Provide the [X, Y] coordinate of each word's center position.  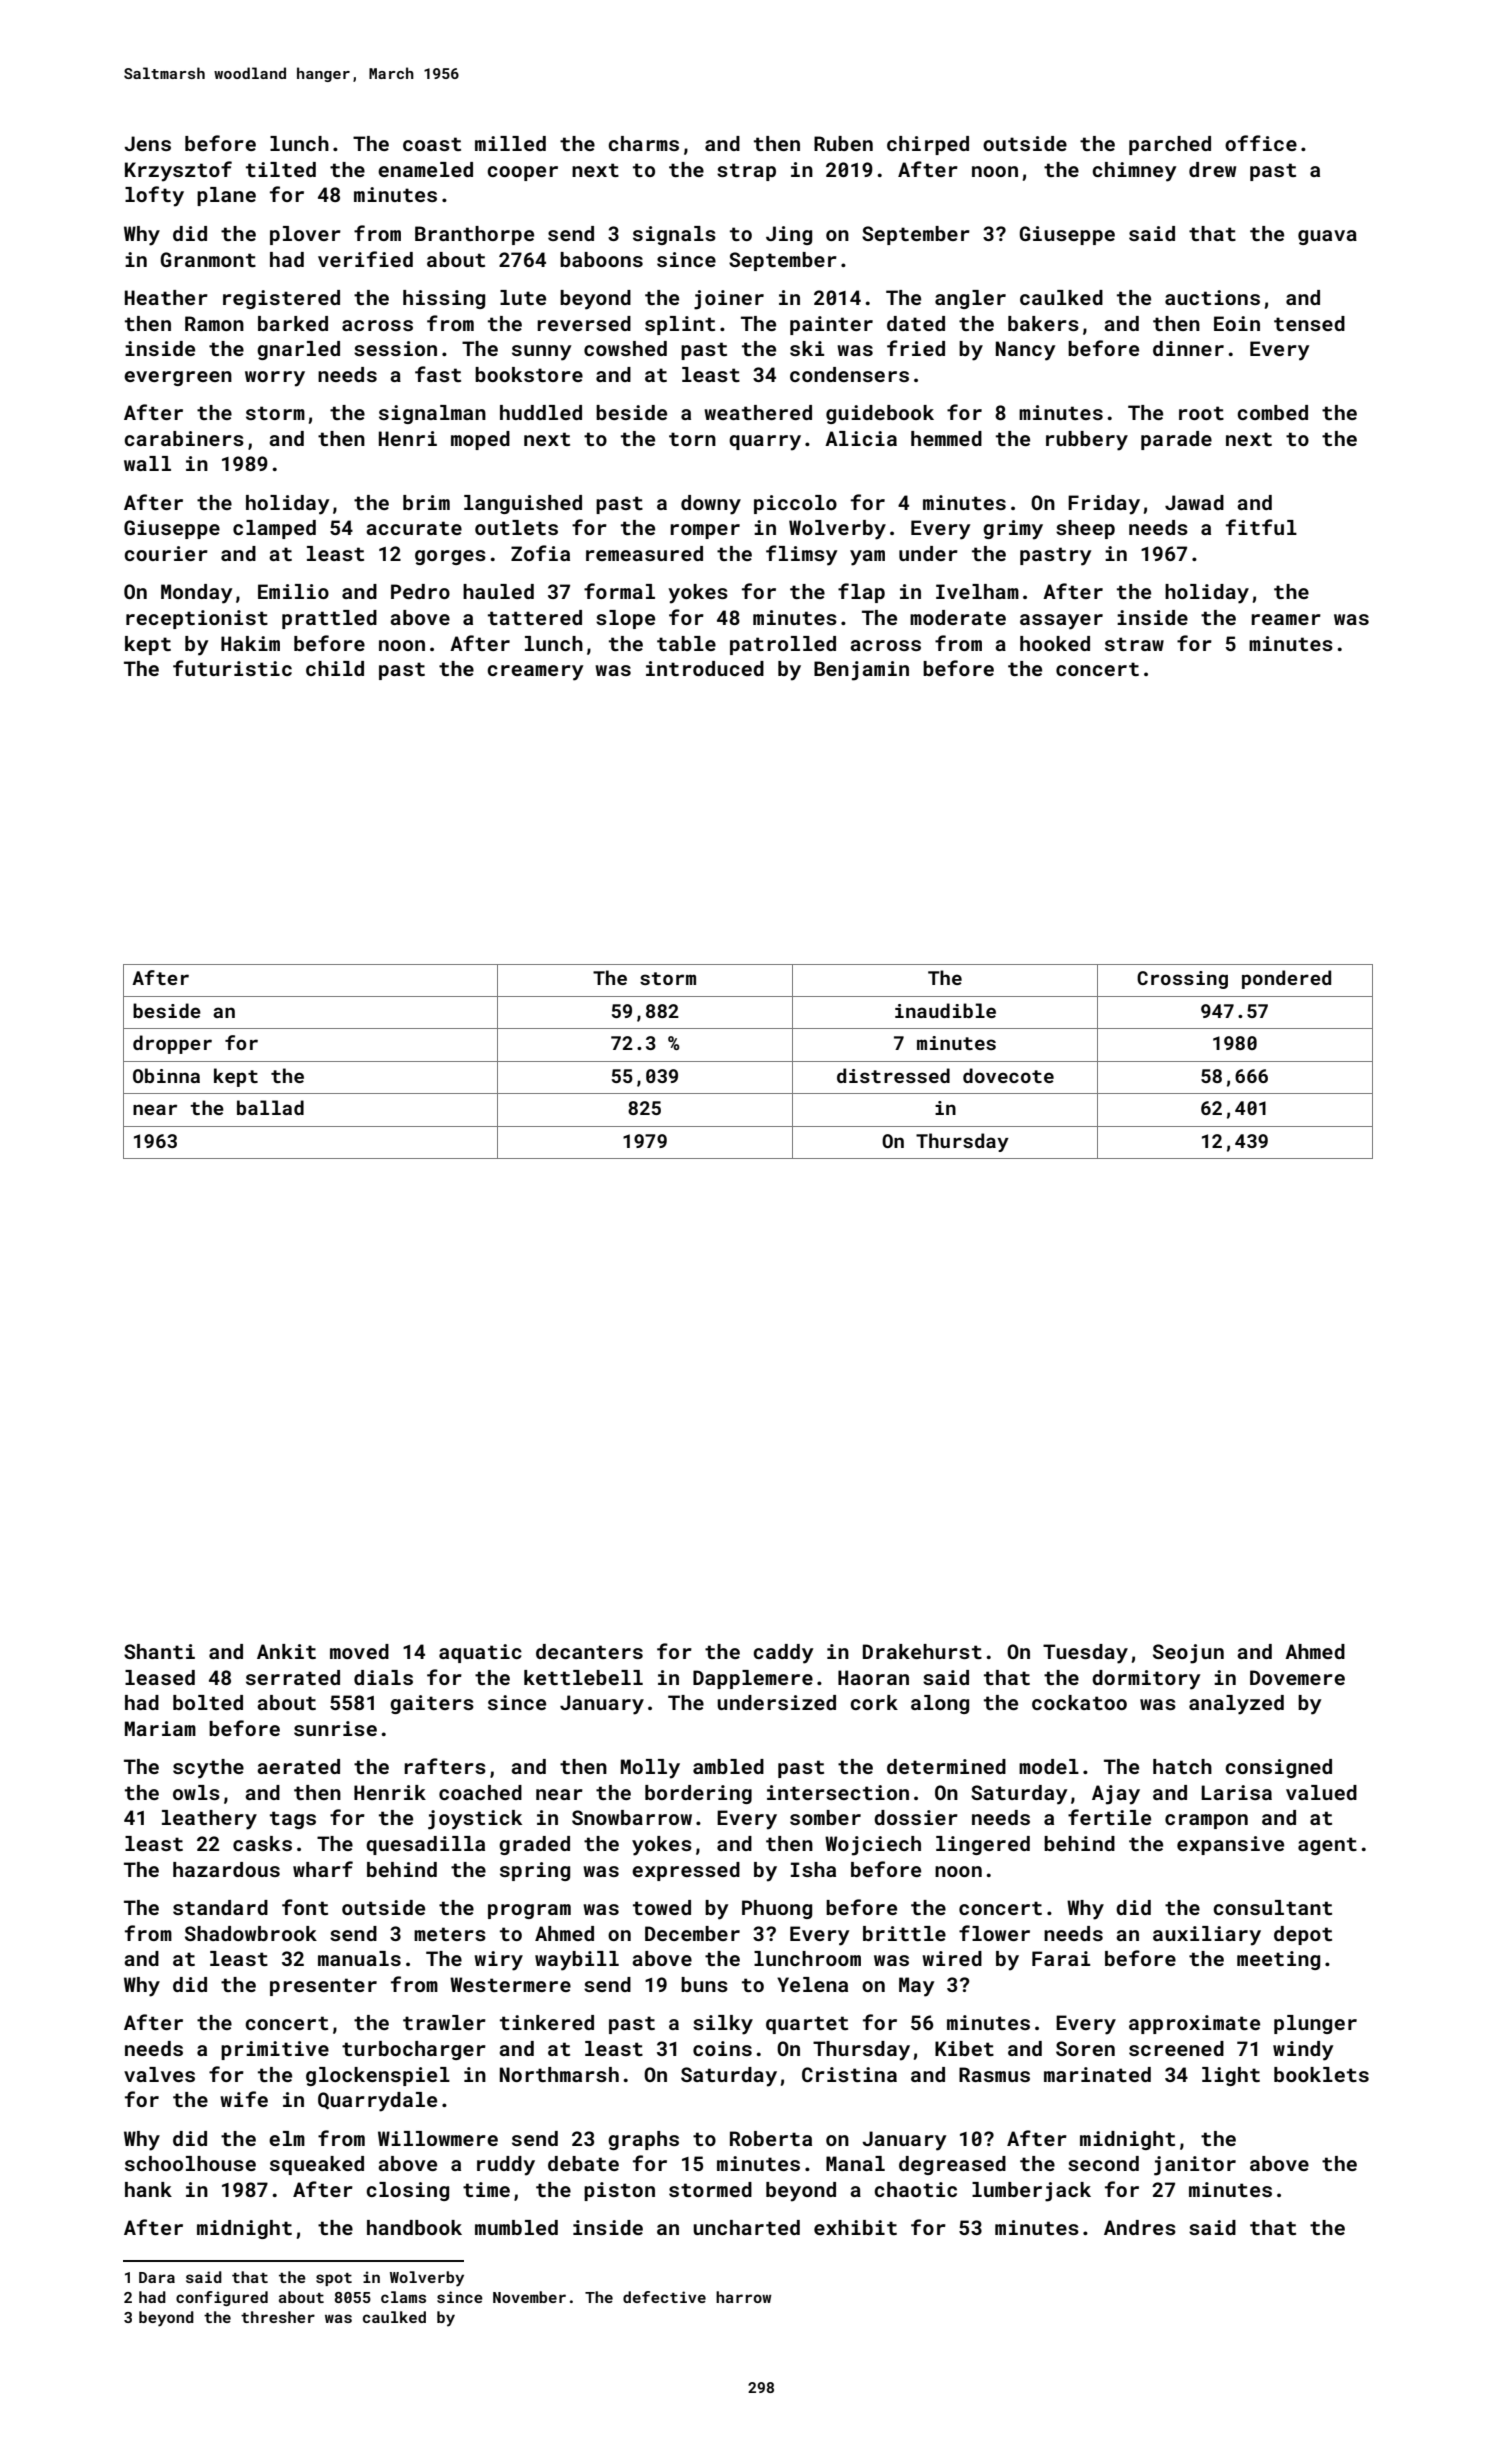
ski [807, 348]
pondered [1286, 979]
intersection [838, 1792]
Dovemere [1297, 1677]
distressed [893, 1075]
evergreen [178, 378]
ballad [270, 1107]
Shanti [159, 1651]
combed [1272, 412]
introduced [705, 668]
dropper [172, 1044]
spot [334, 2279]
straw [1134, 644]
